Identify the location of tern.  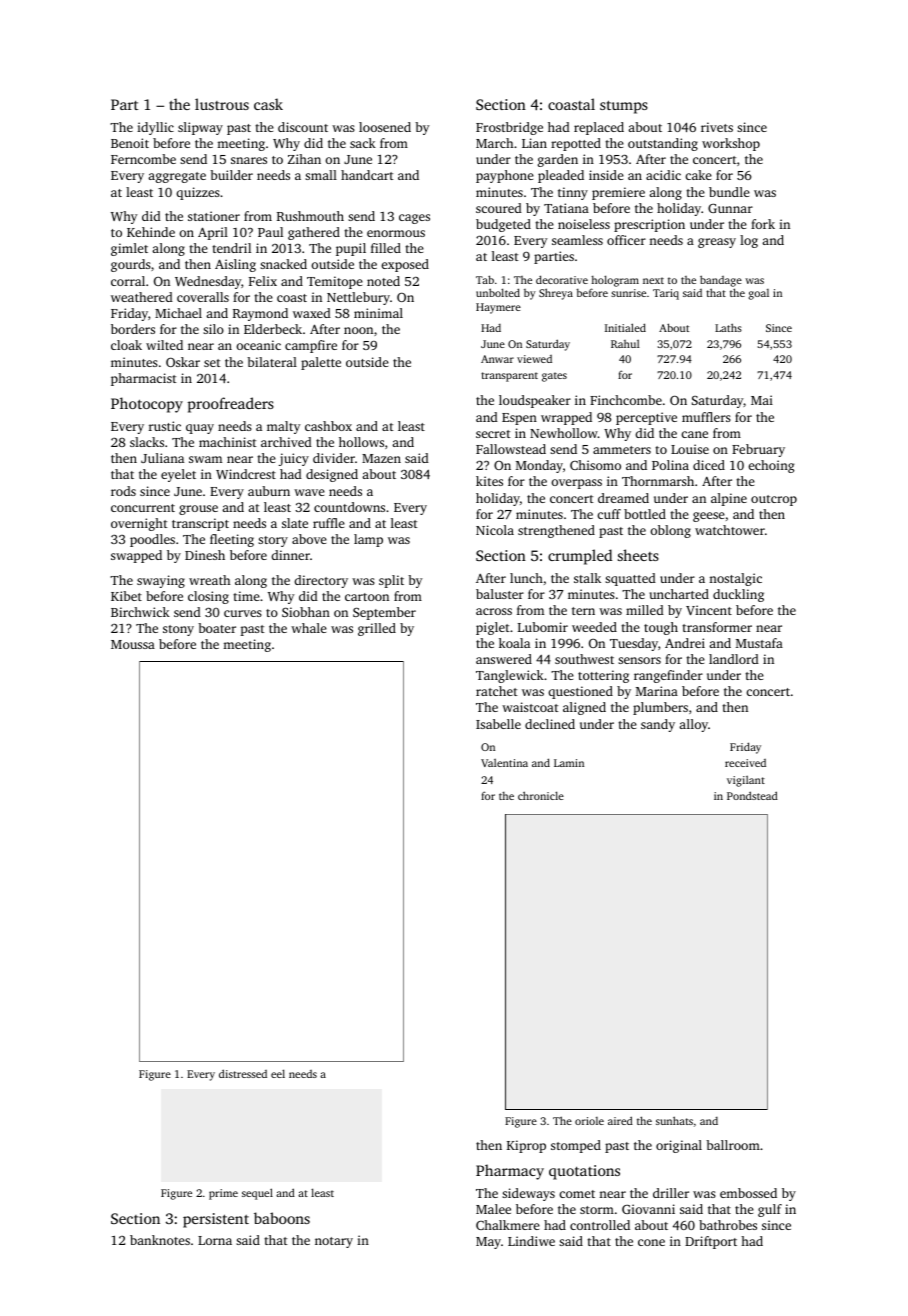
(583, 611).
